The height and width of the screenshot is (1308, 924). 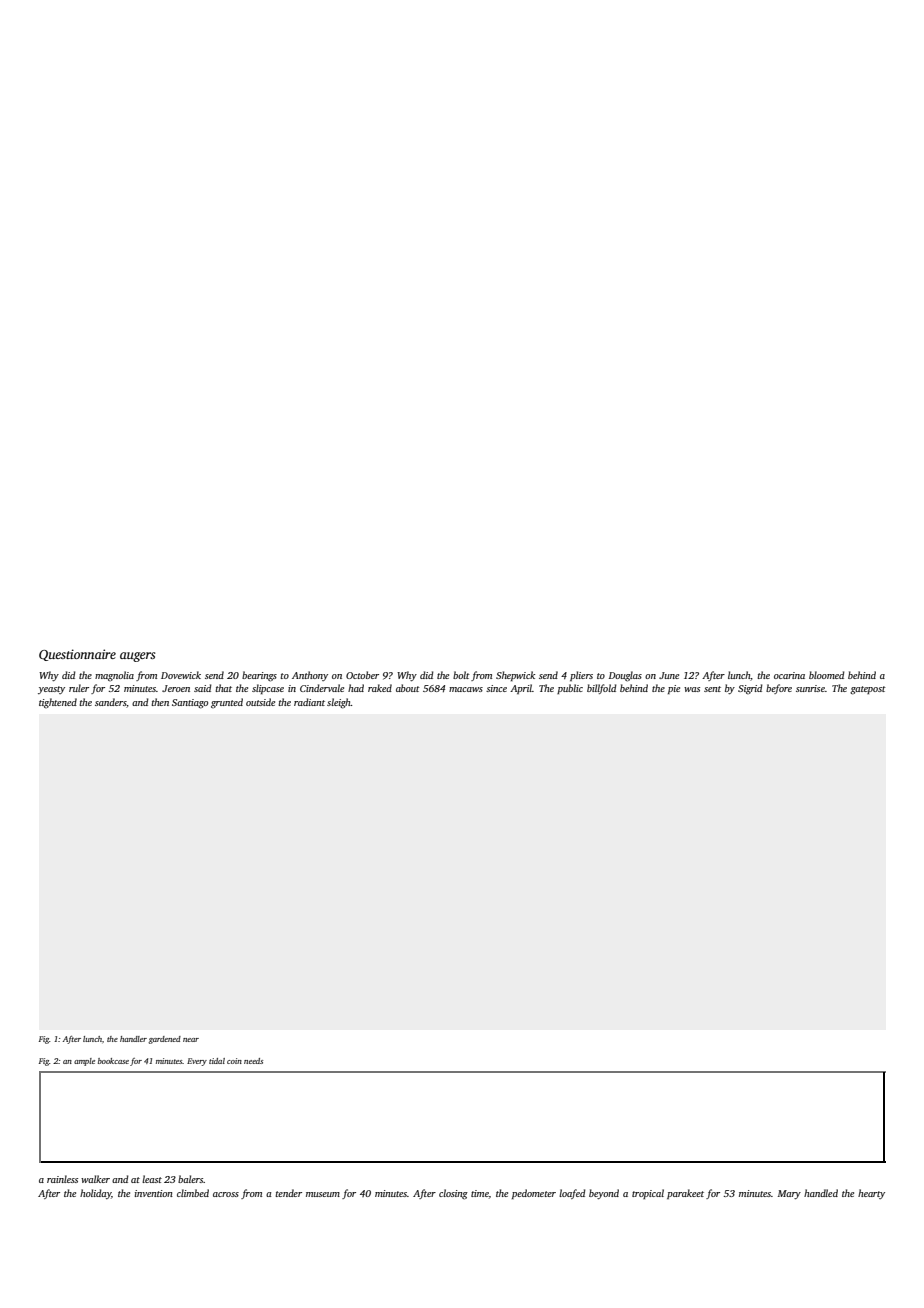 What do you see at coordinates (515, 676) in the screenshot?
I see `Shepwick` at bounding box center [515, 676].
